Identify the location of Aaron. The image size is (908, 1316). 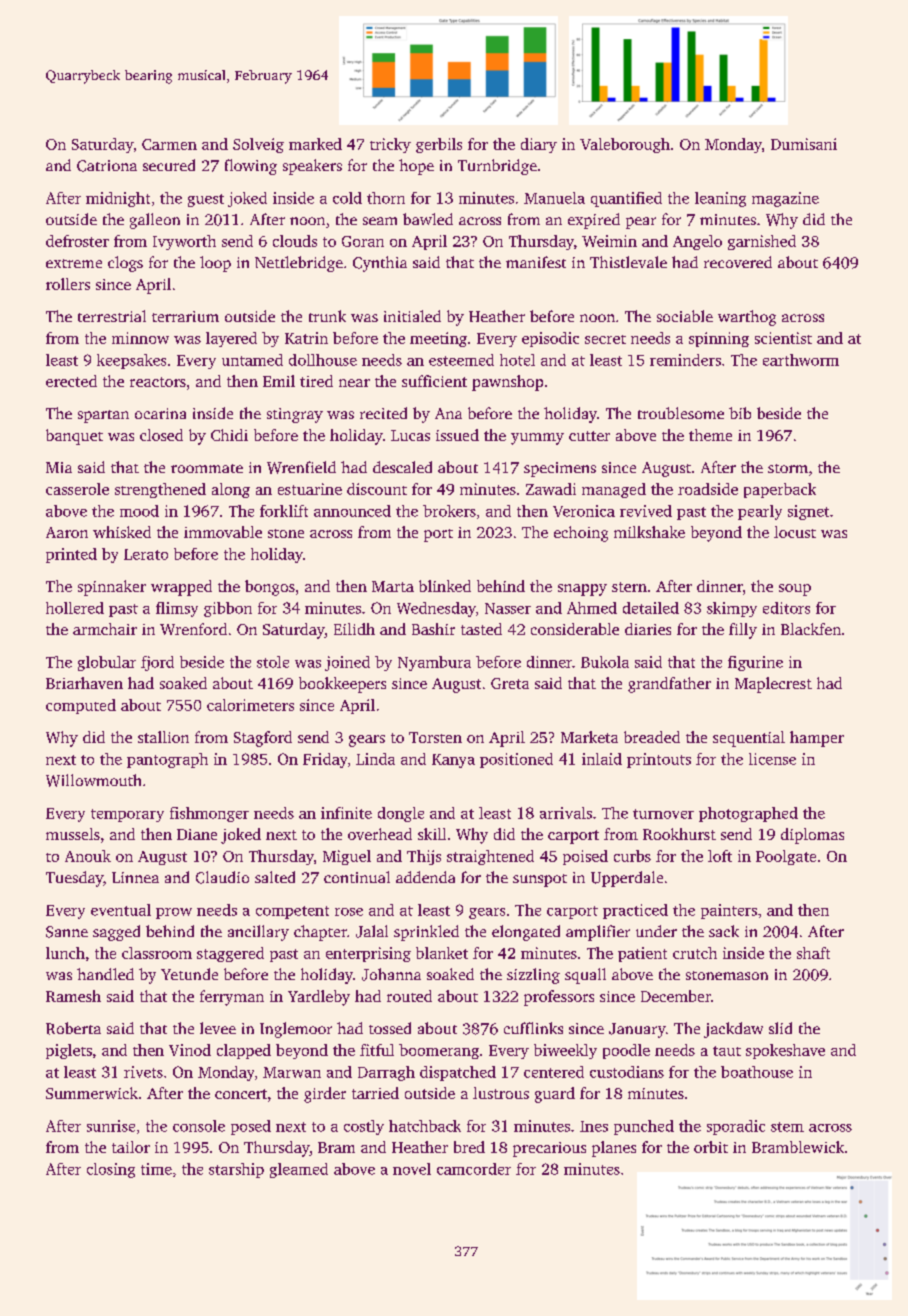
(67, 532).
